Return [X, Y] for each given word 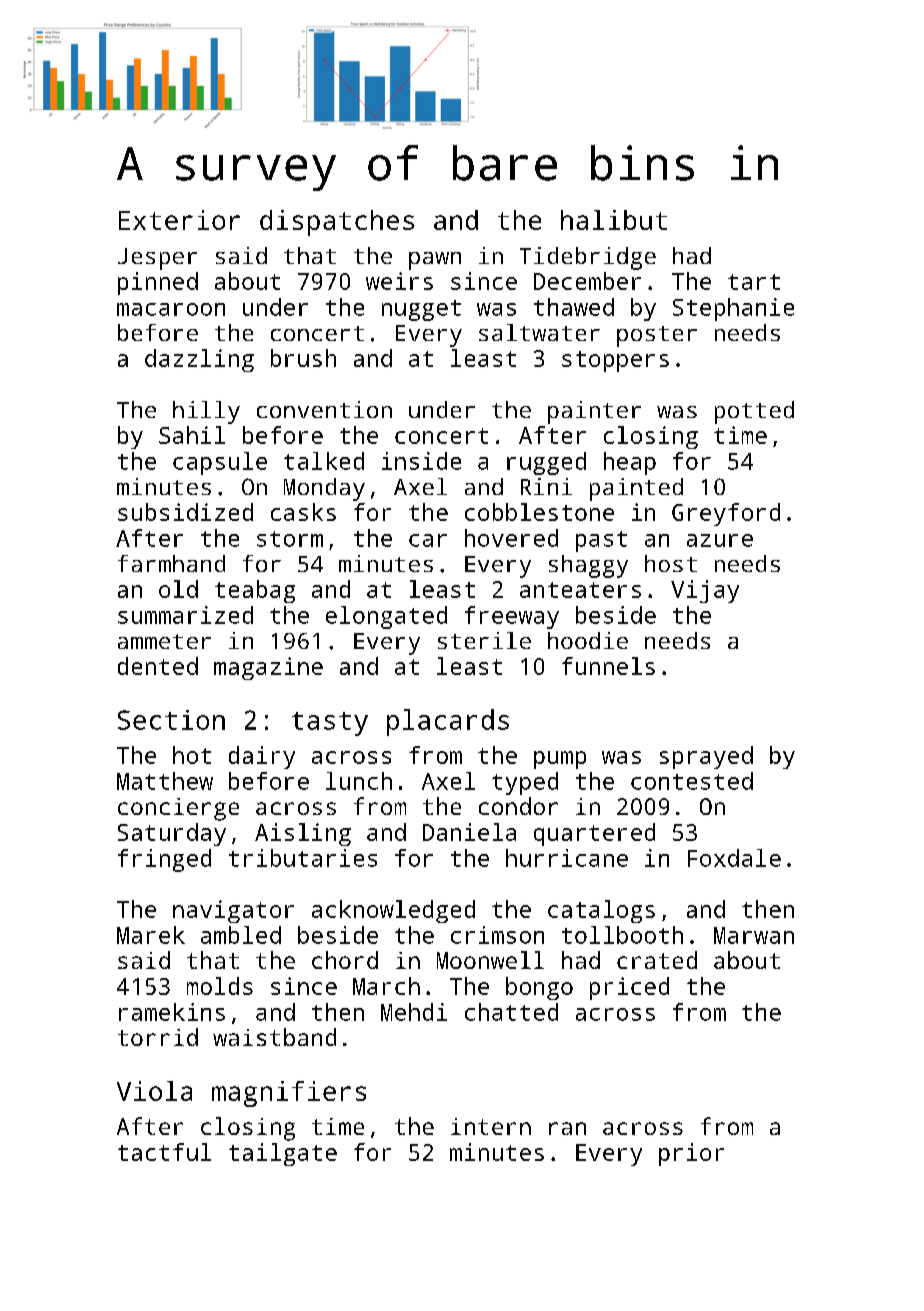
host [671, 563]
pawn [435, 261]
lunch [359, 781]
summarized [185, 615]
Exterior [179, 220]
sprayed [706, 757]
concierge [178, 809]
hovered [511, 538]
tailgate [283, 1154]
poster [657, 336]
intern [491, 1126]
